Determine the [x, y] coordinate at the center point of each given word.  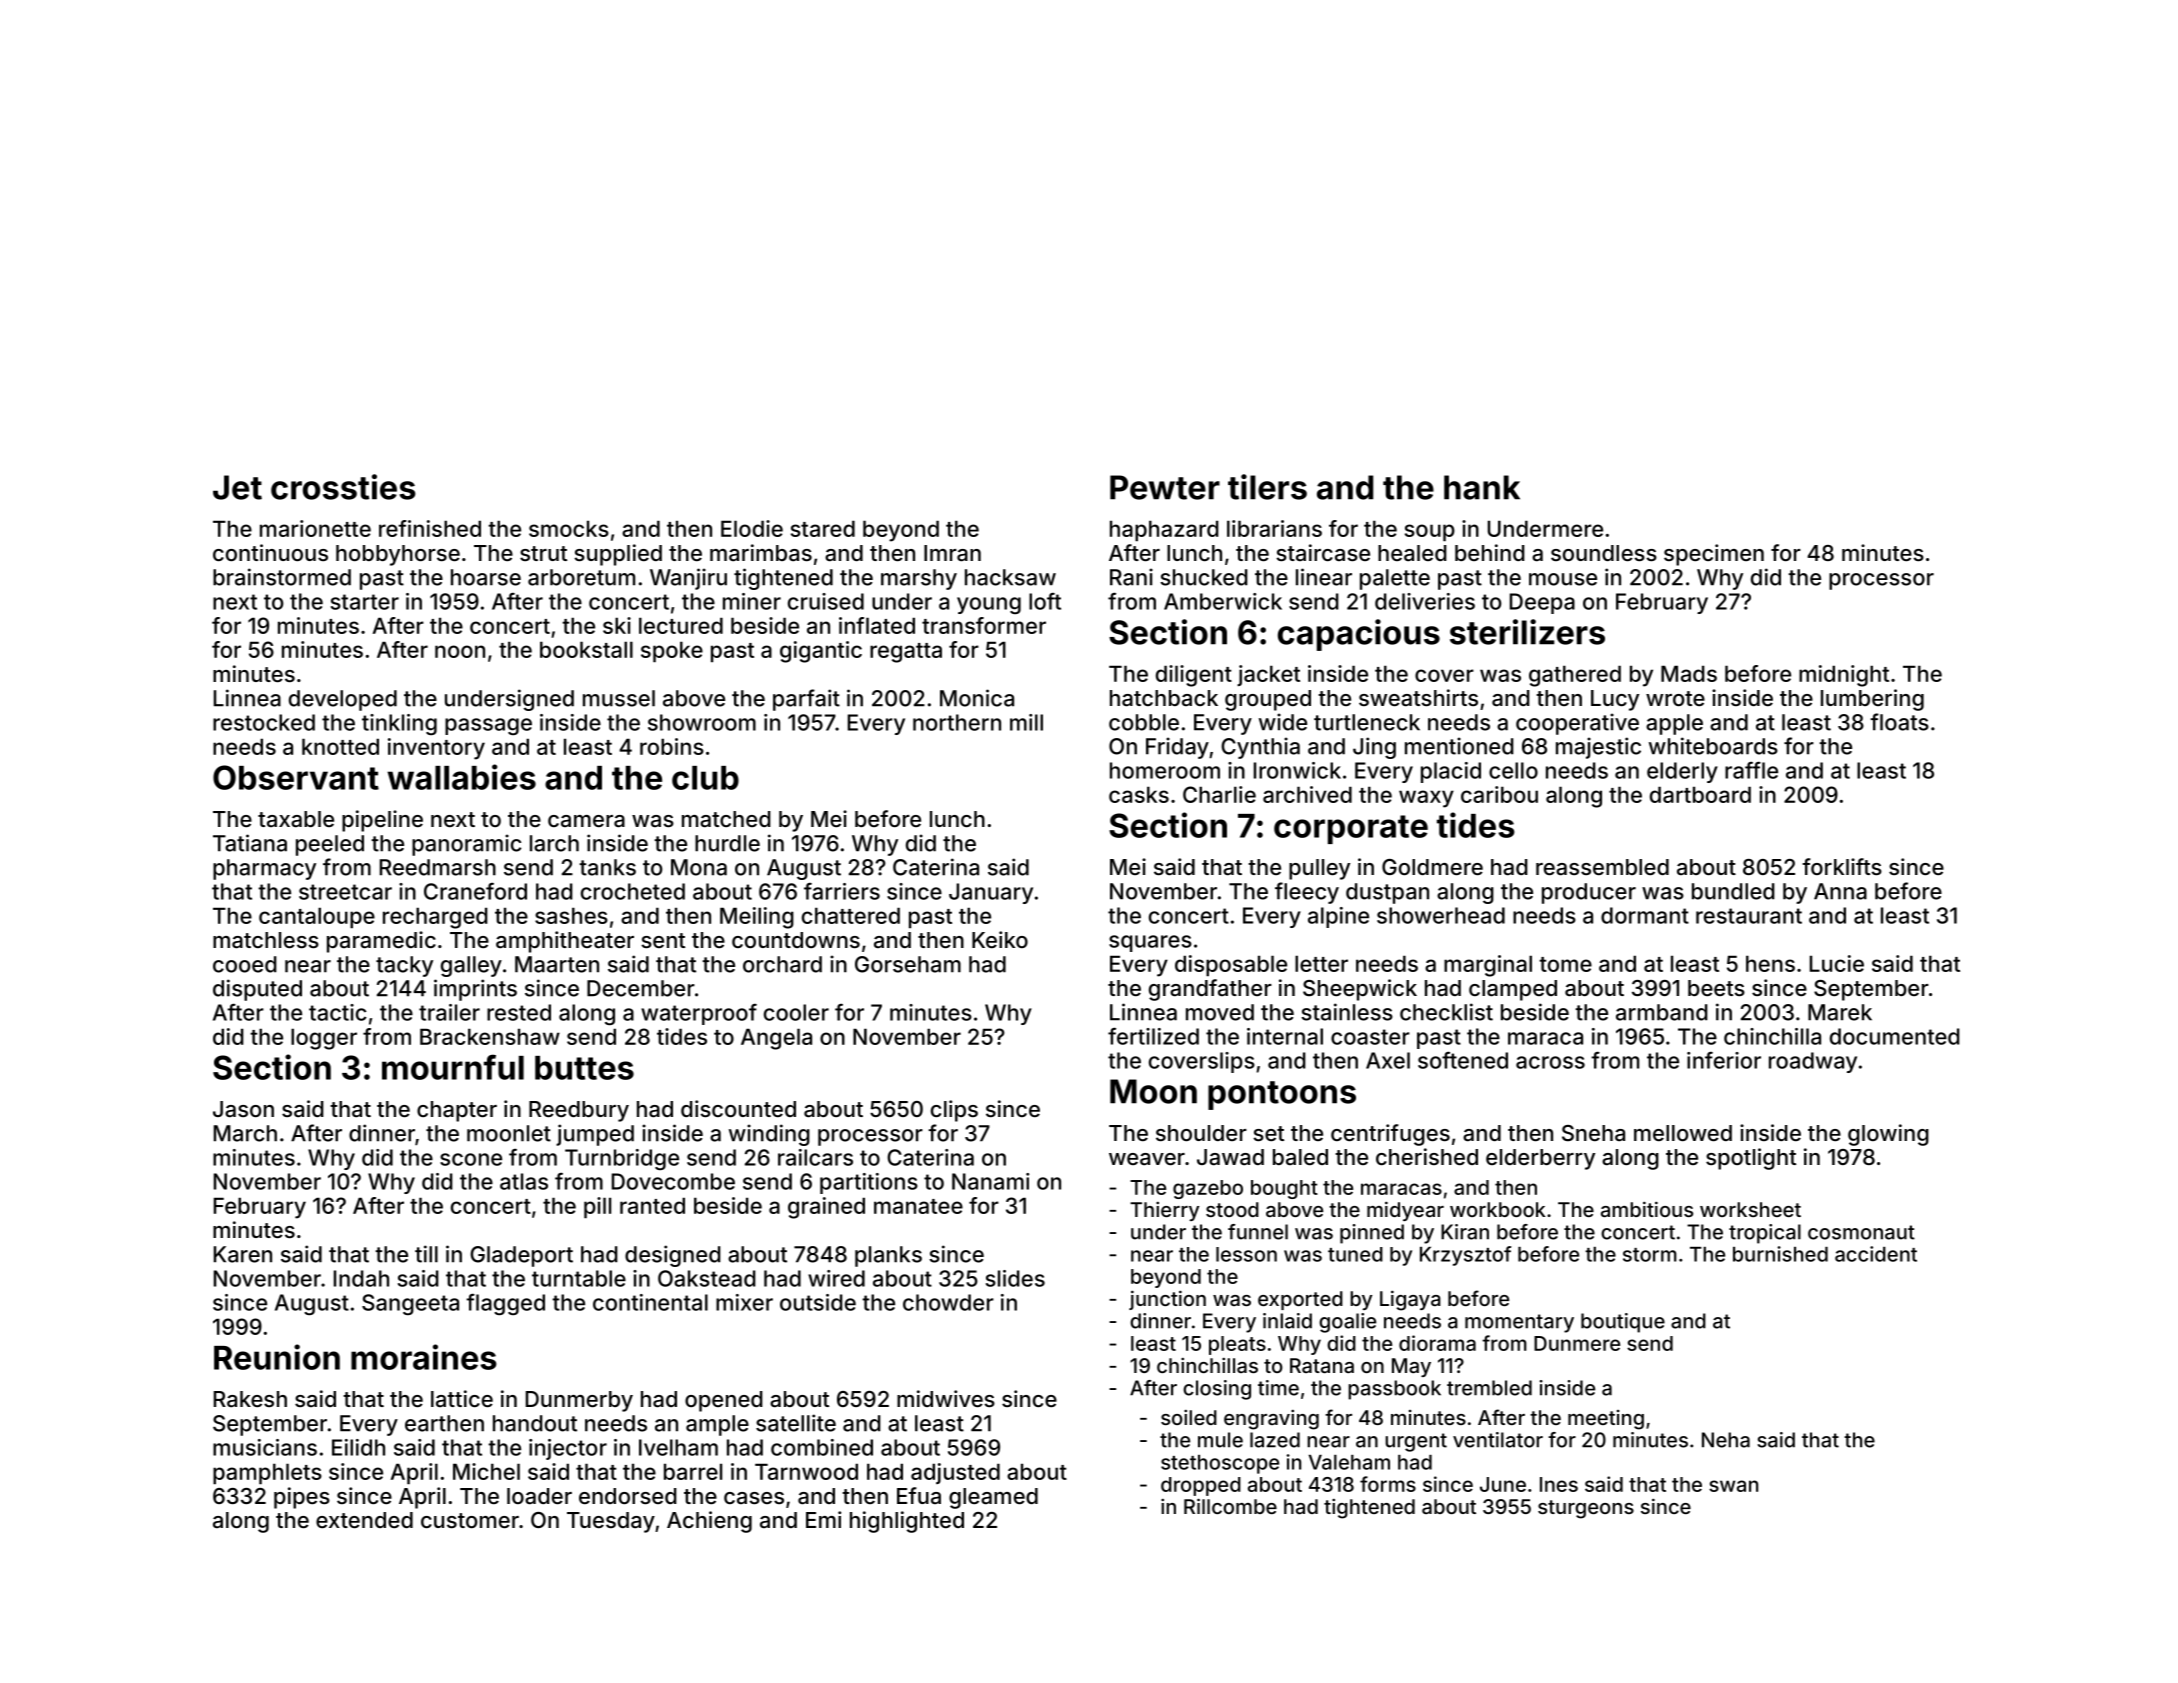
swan [1733, 1486]
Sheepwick [1360, 990]
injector [568, 1449]
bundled [1733, 891]
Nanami [990, 1181]
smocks [569, 528]
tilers [1267, 487]
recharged [435, 918]
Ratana [1322, 1365]
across [1550, 1062]
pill [597, 1207]
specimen [1714, 555]
